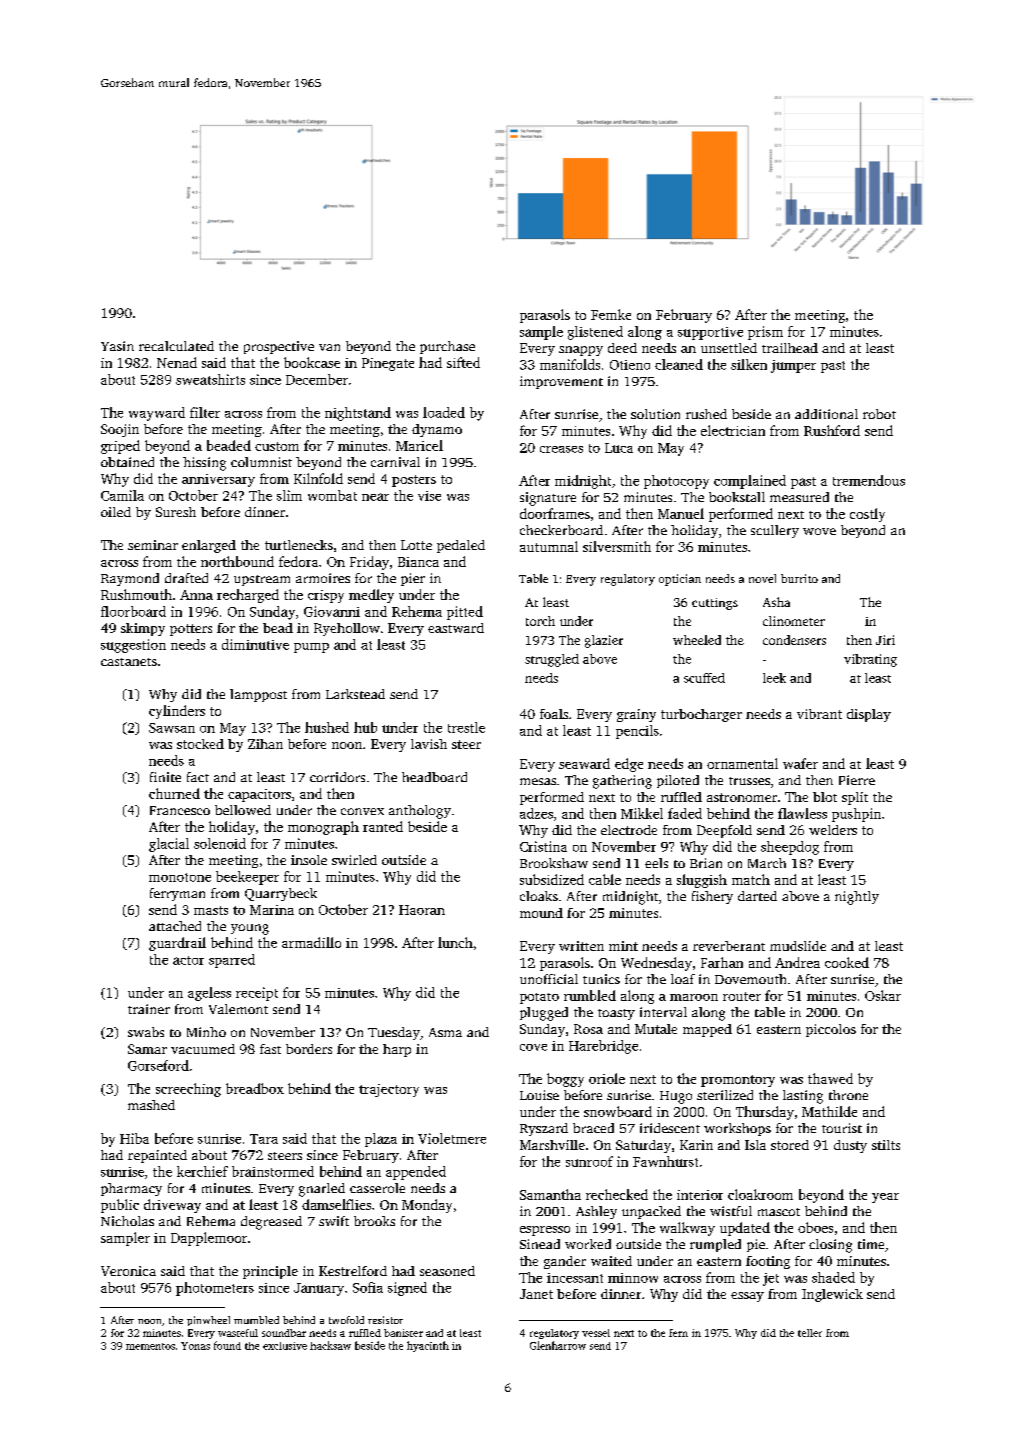 This page has width=1009, height=1434. Describe the element at coordinates (150, 1346) in the page. I see `mementos` at that location.
